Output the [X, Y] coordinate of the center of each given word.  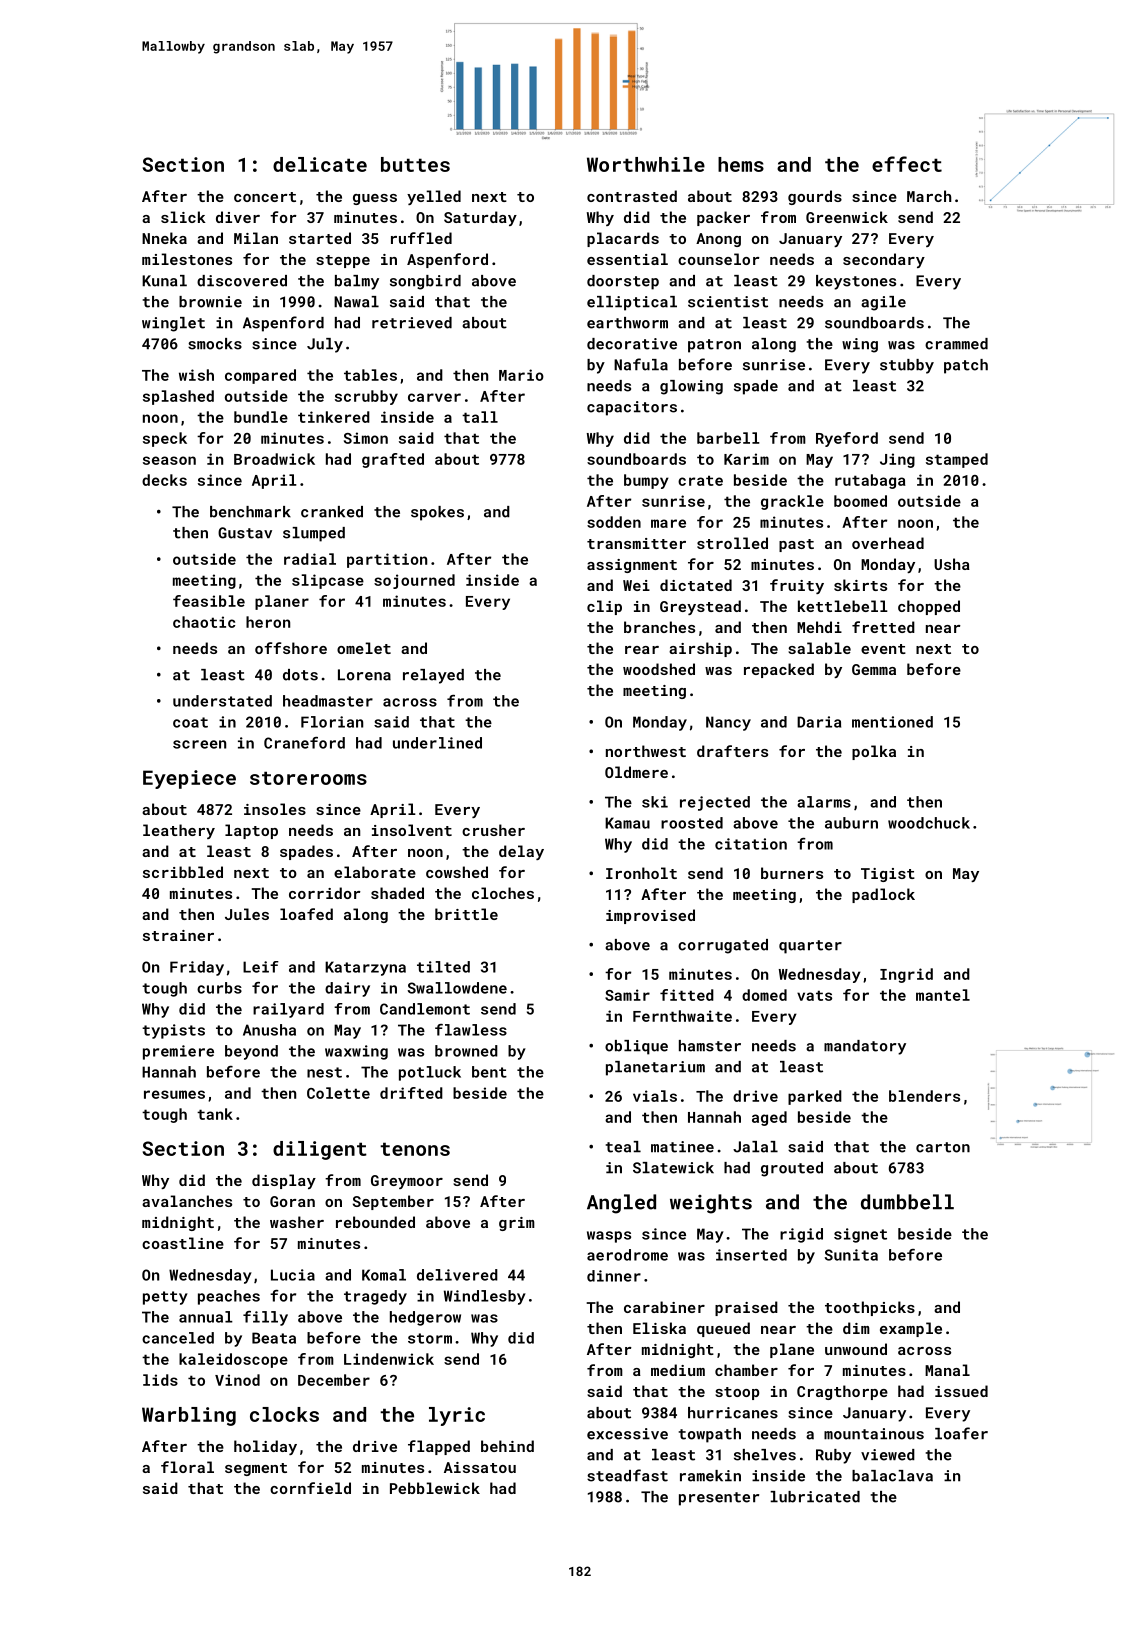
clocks [284, 1414]
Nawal [356, 302]
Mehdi [819, 627]
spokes [437, 513]
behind [507, 1446]
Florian [332, 722]
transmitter [636, 543]
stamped [957, 460]
